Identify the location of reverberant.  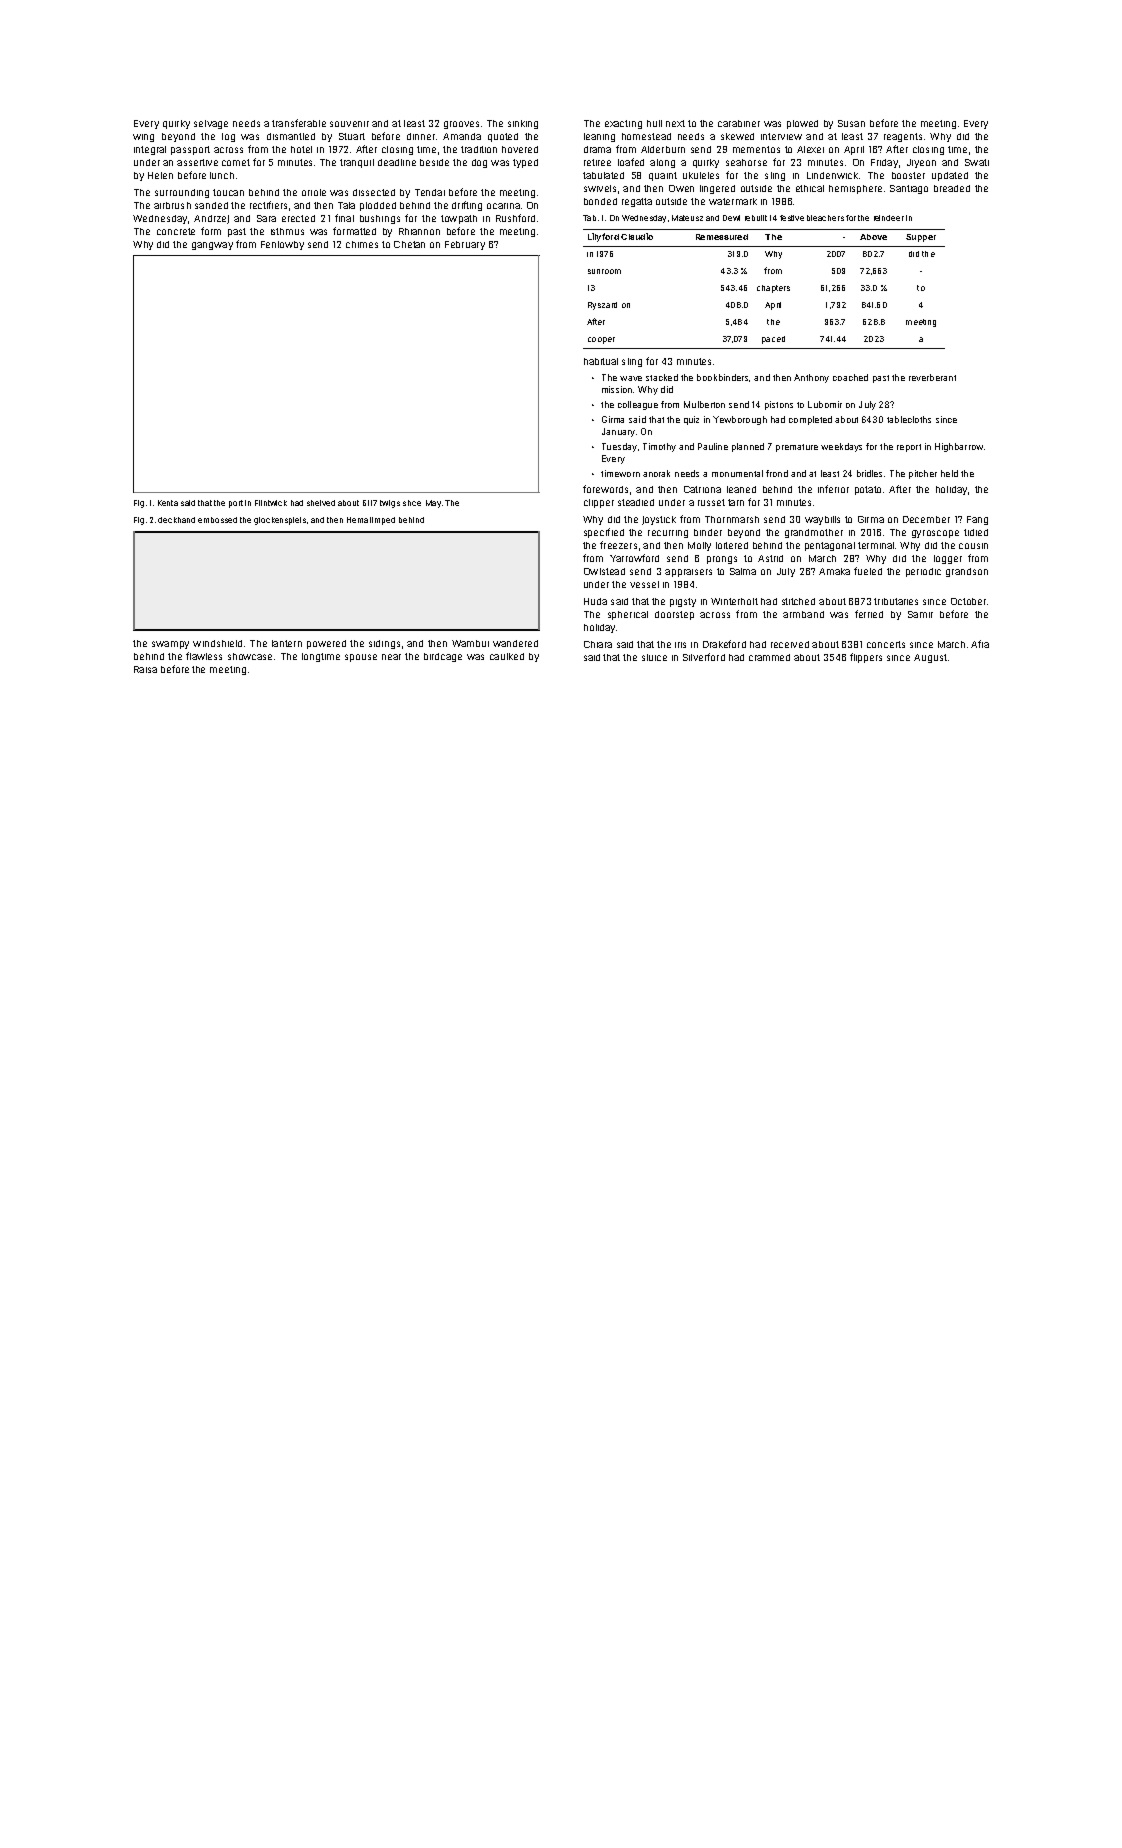
(932, 377).
